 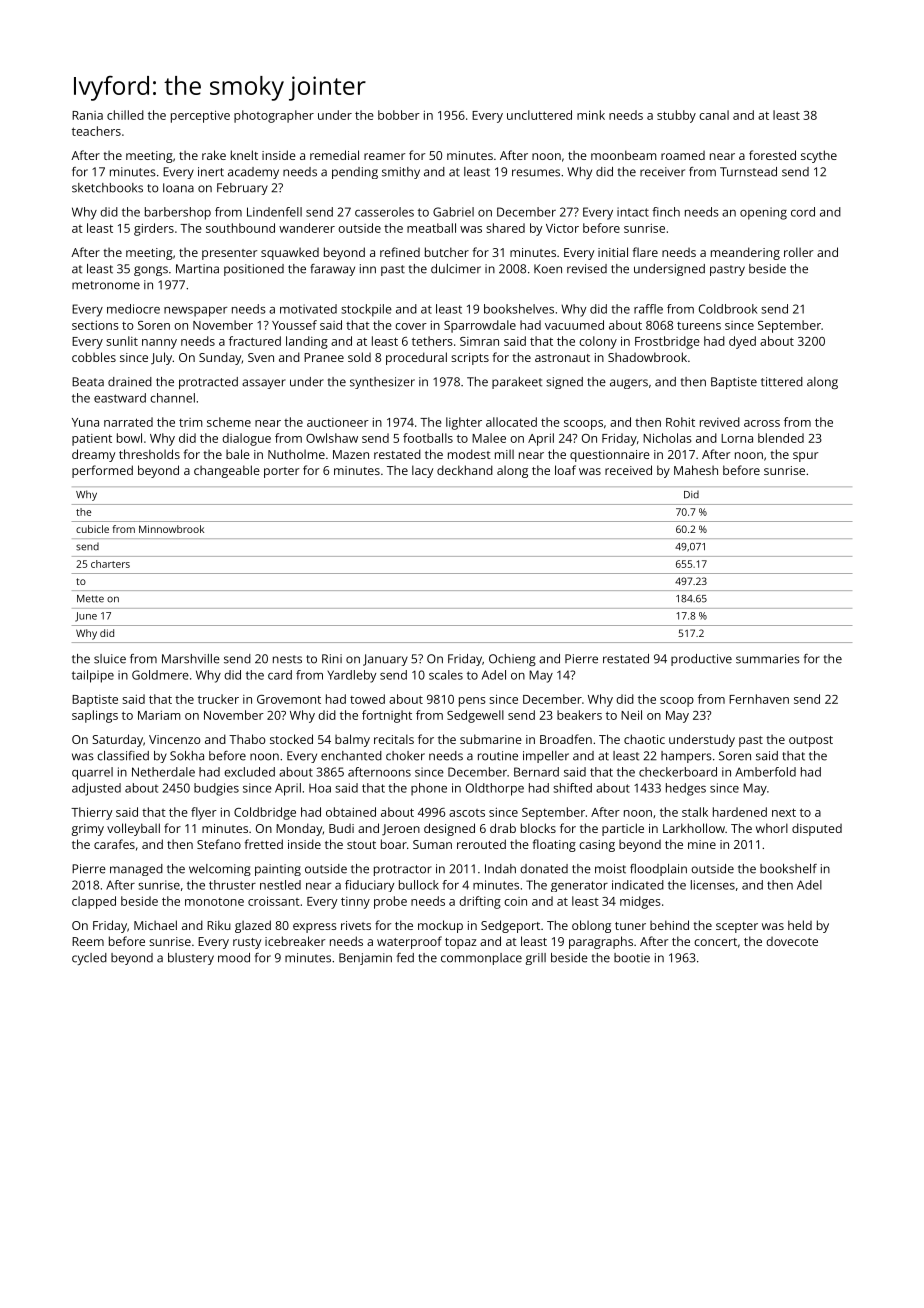 What do you see at coordinates (387, 716) in the screenshot?
I see `fortnight` at bounding box center [387, 716].
